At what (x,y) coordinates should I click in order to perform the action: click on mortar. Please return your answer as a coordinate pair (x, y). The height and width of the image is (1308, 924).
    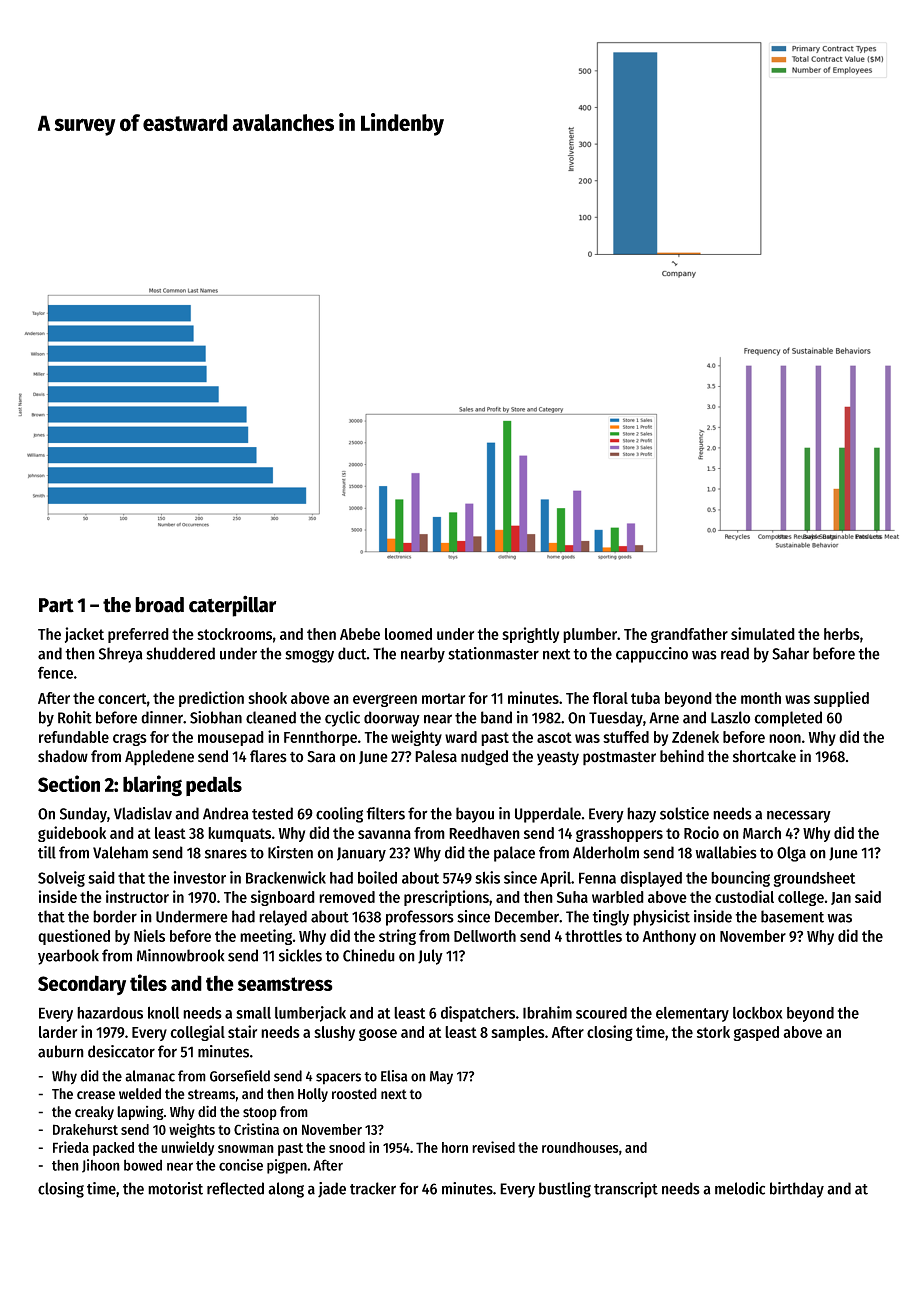
    Looking at the image, I should click on (443, 698).
